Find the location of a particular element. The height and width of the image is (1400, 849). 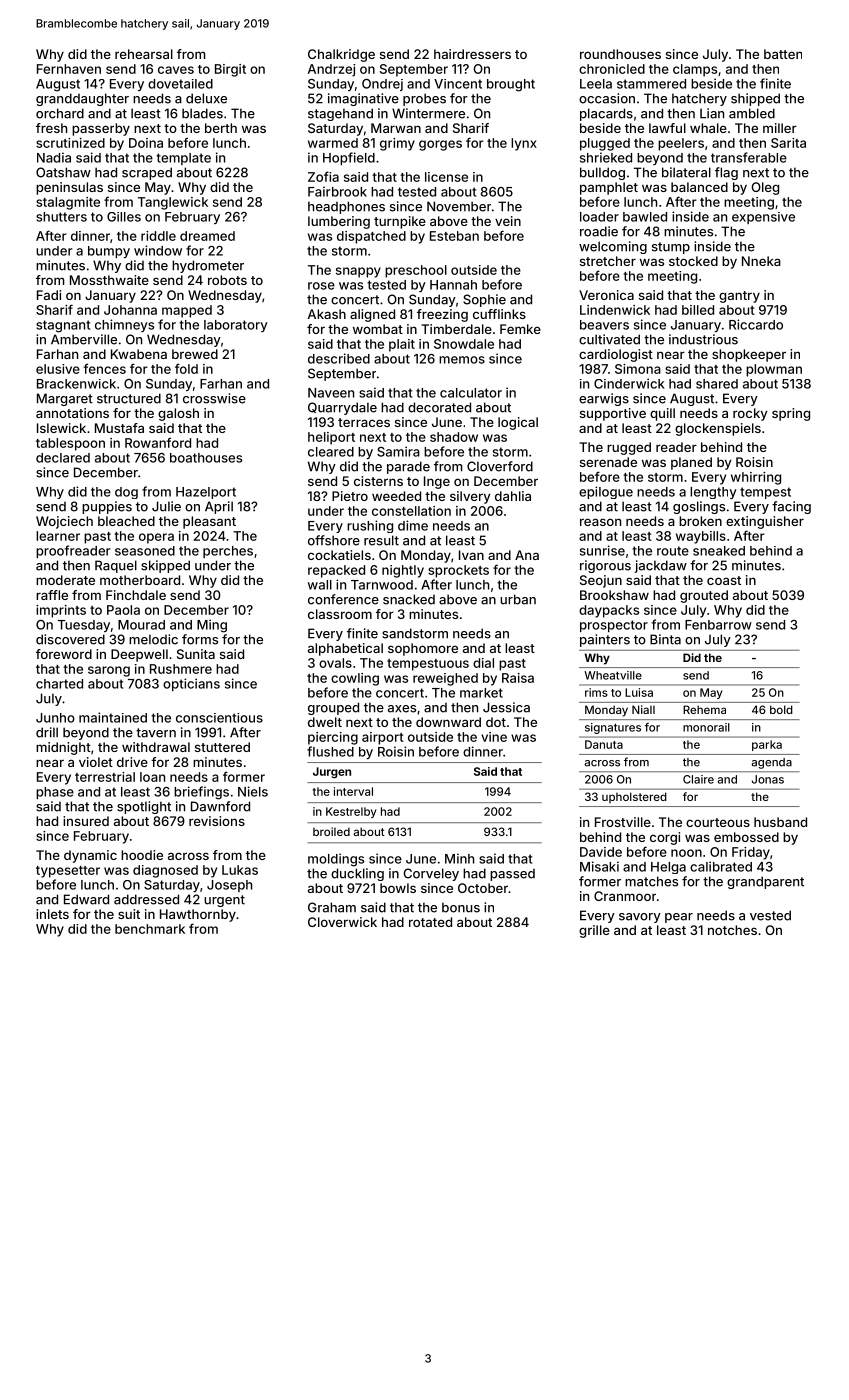

vein is located at coordinates (508, 221).
